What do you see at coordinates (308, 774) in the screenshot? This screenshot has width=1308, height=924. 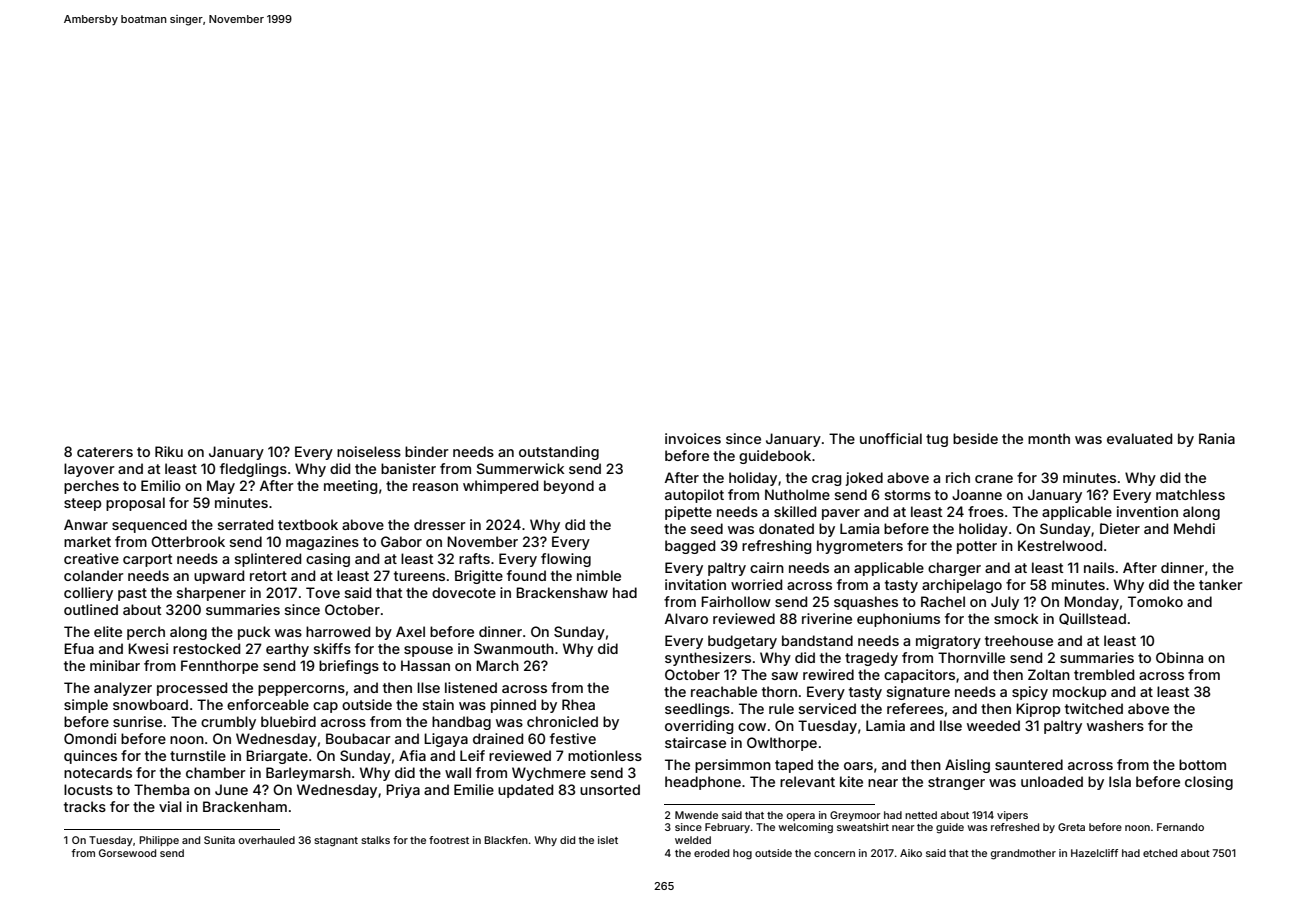 I see `Barleymarsh` at bounding box center [308, 774].
